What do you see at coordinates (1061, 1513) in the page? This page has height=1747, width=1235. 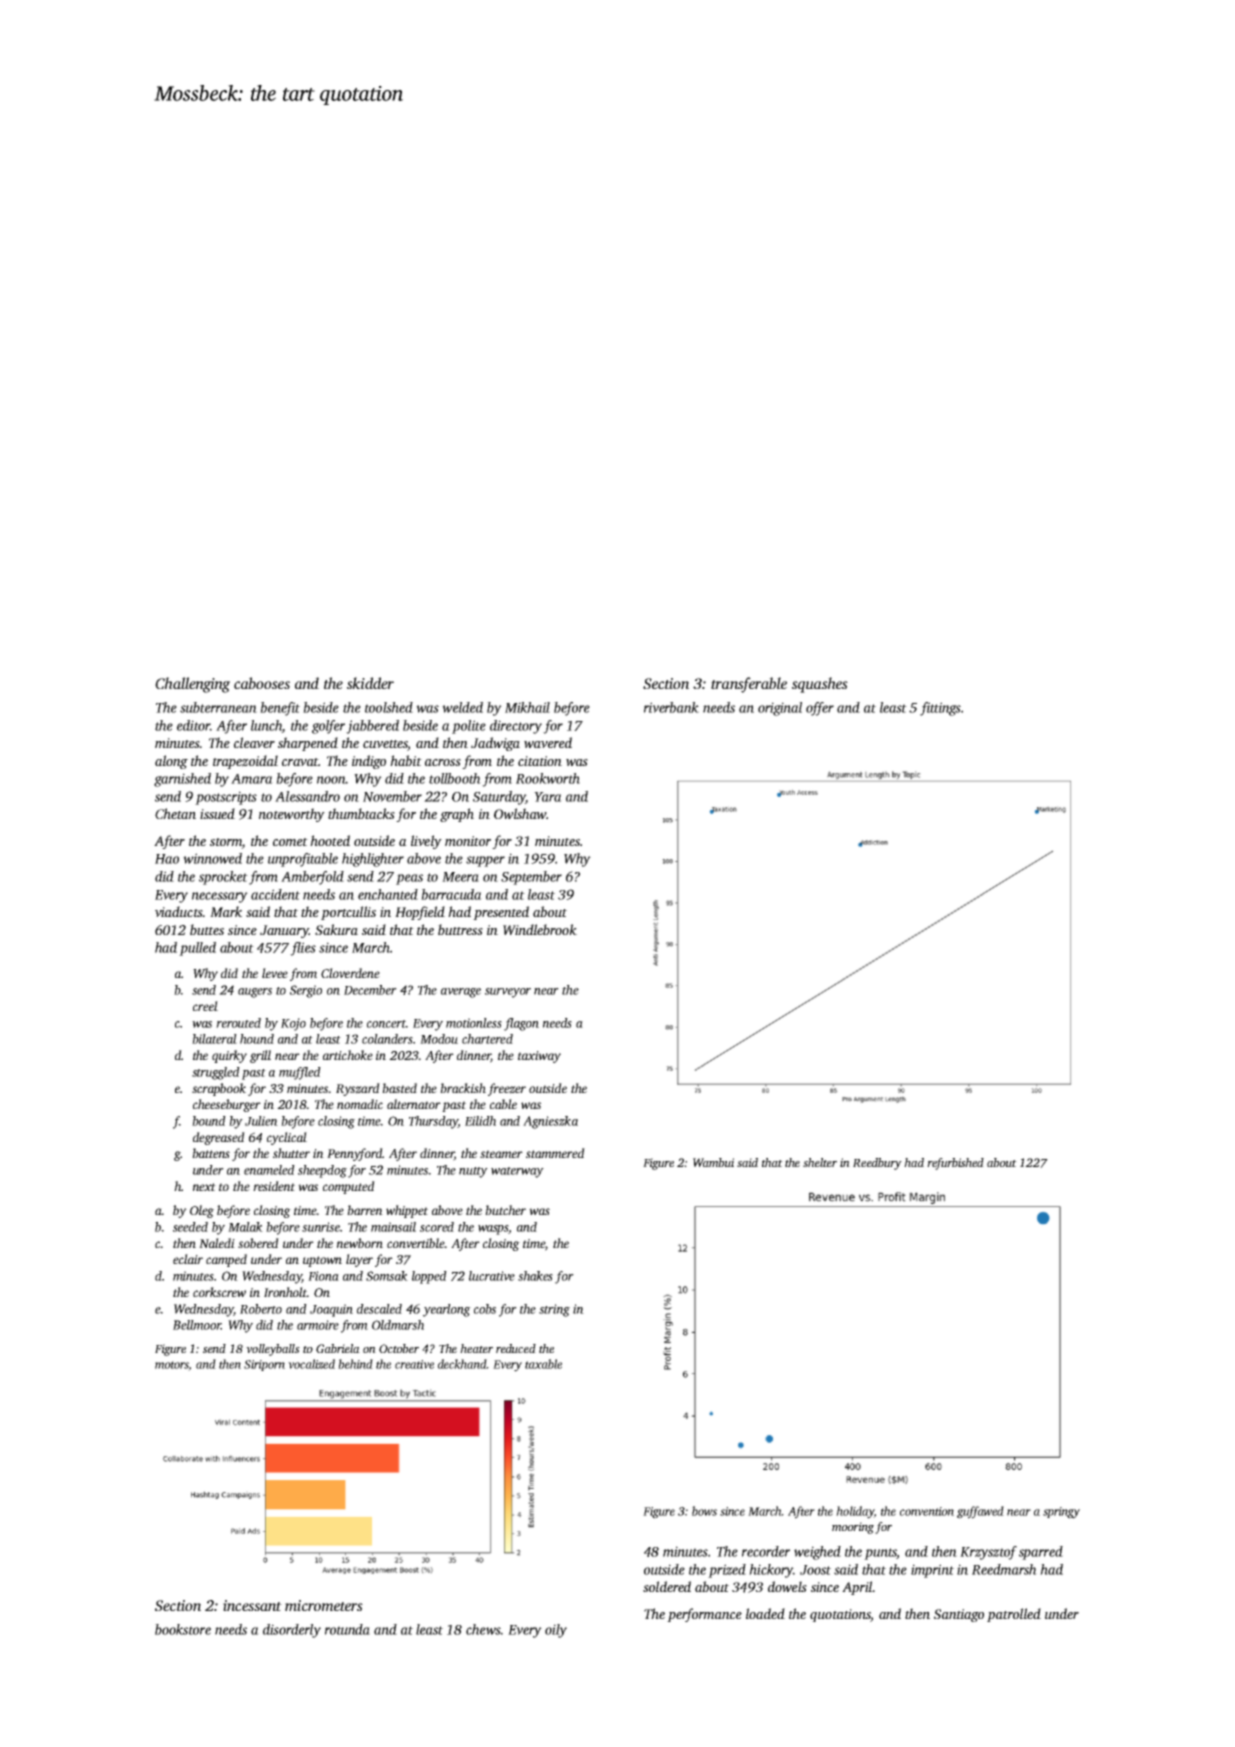 I see `springy` at bounding box center [1061, 1513].
